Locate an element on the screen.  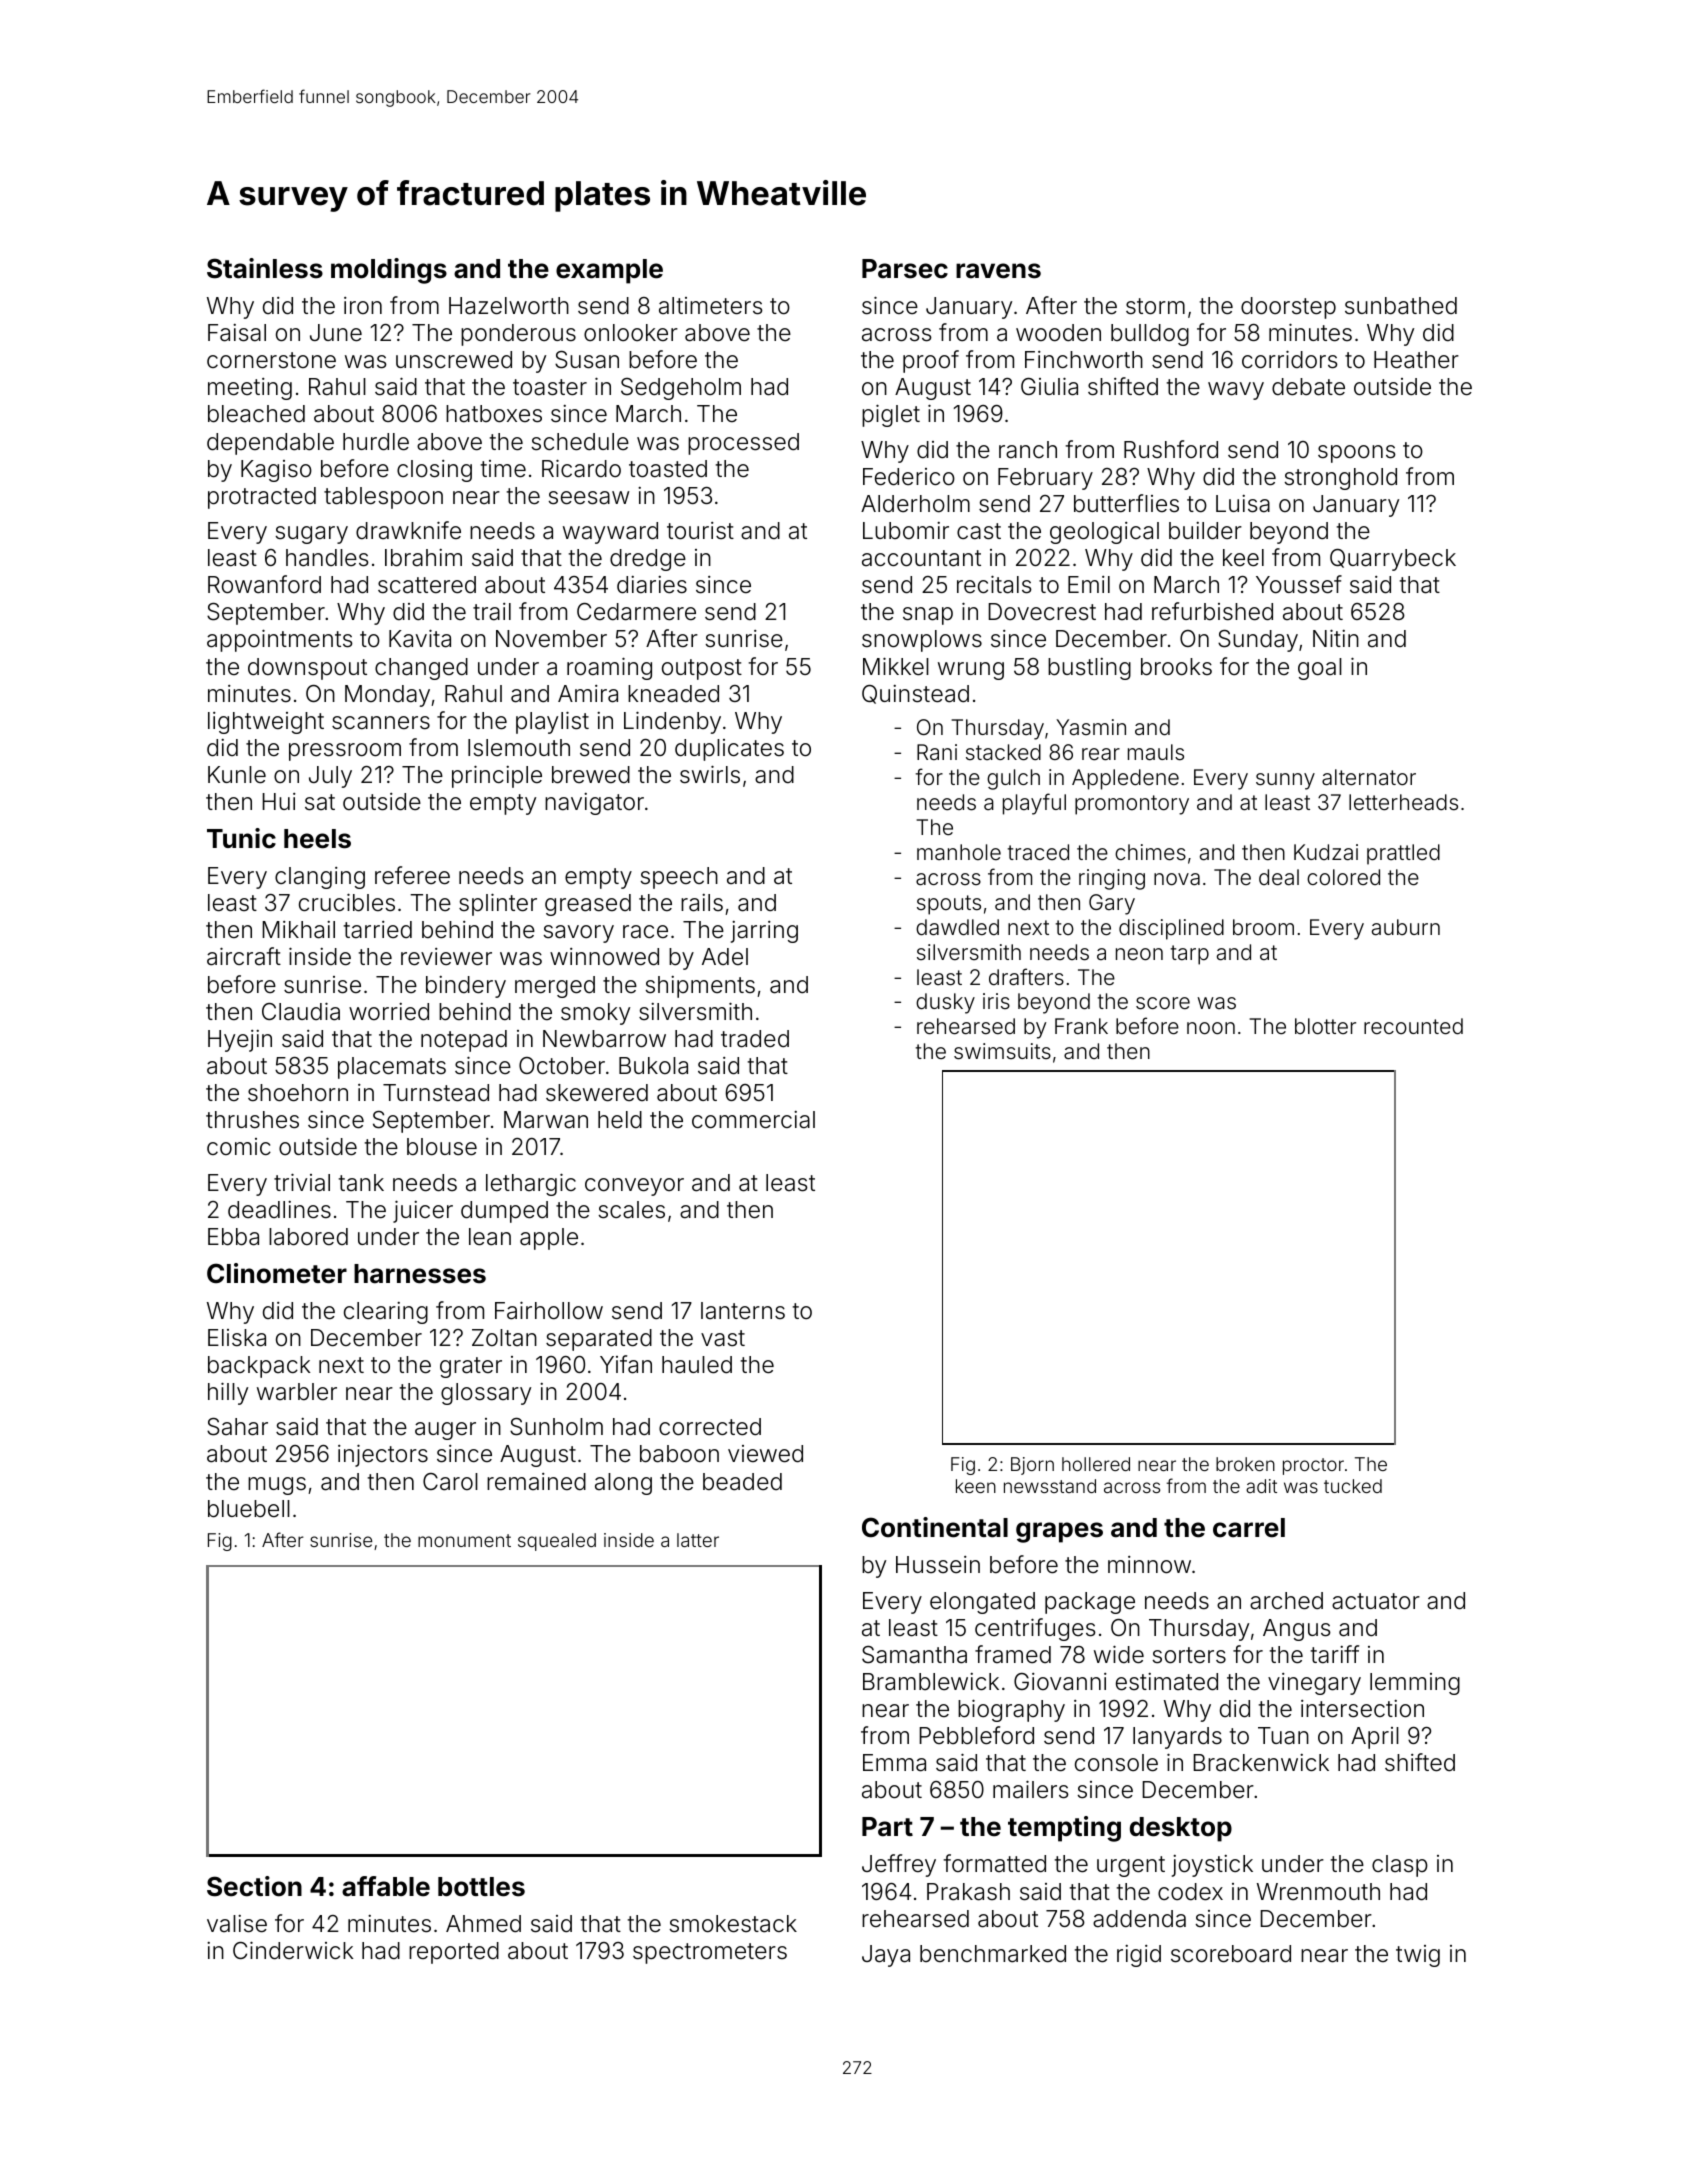
valise is located at coordinates (237, 1924).
